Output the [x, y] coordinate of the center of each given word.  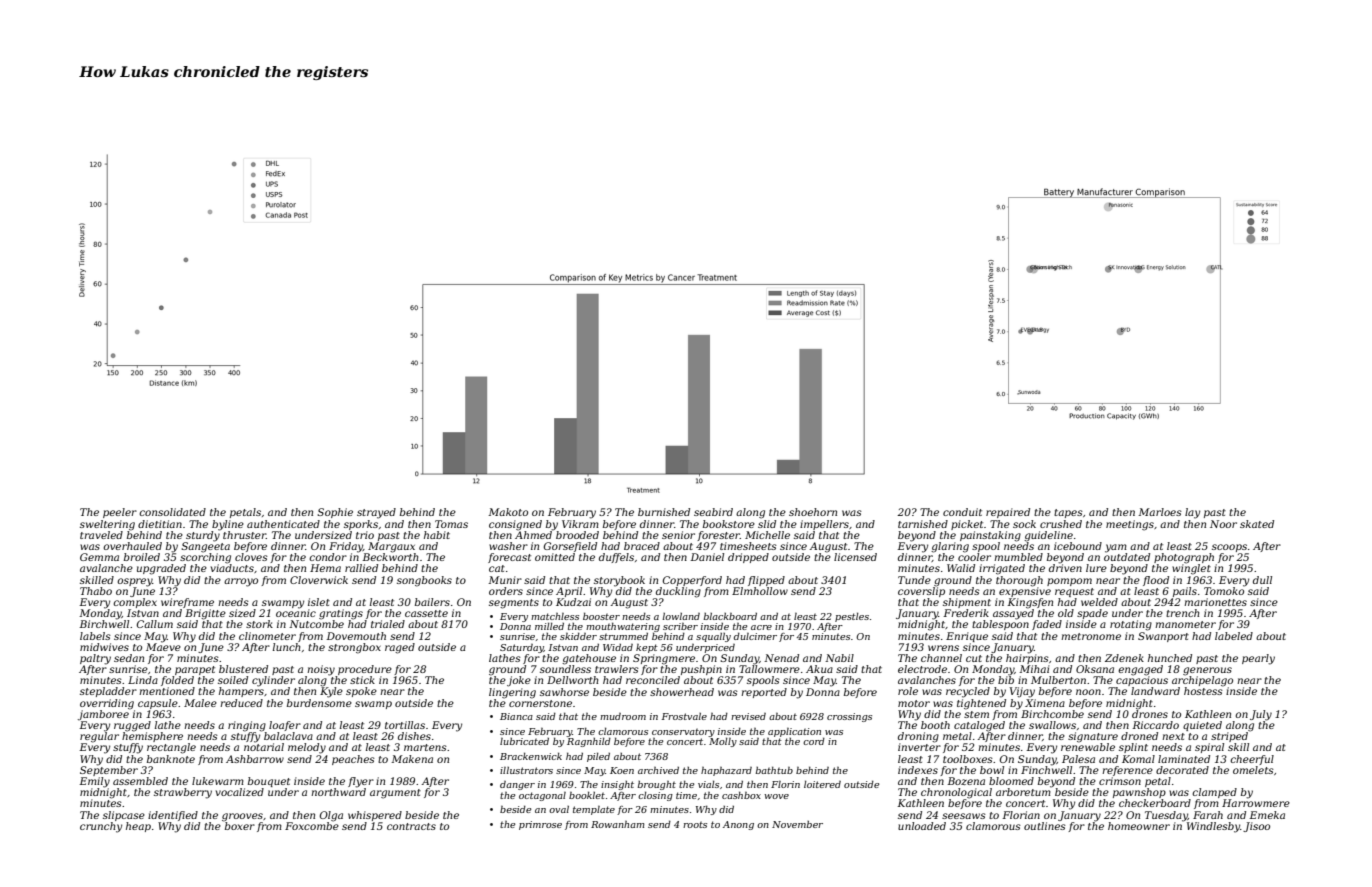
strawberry [183, 793]
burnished [664, 512]
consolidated [172, 512]
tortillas [405, 725]
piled [598, 757]
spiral [1209, 748]
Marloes [1160, 512]
